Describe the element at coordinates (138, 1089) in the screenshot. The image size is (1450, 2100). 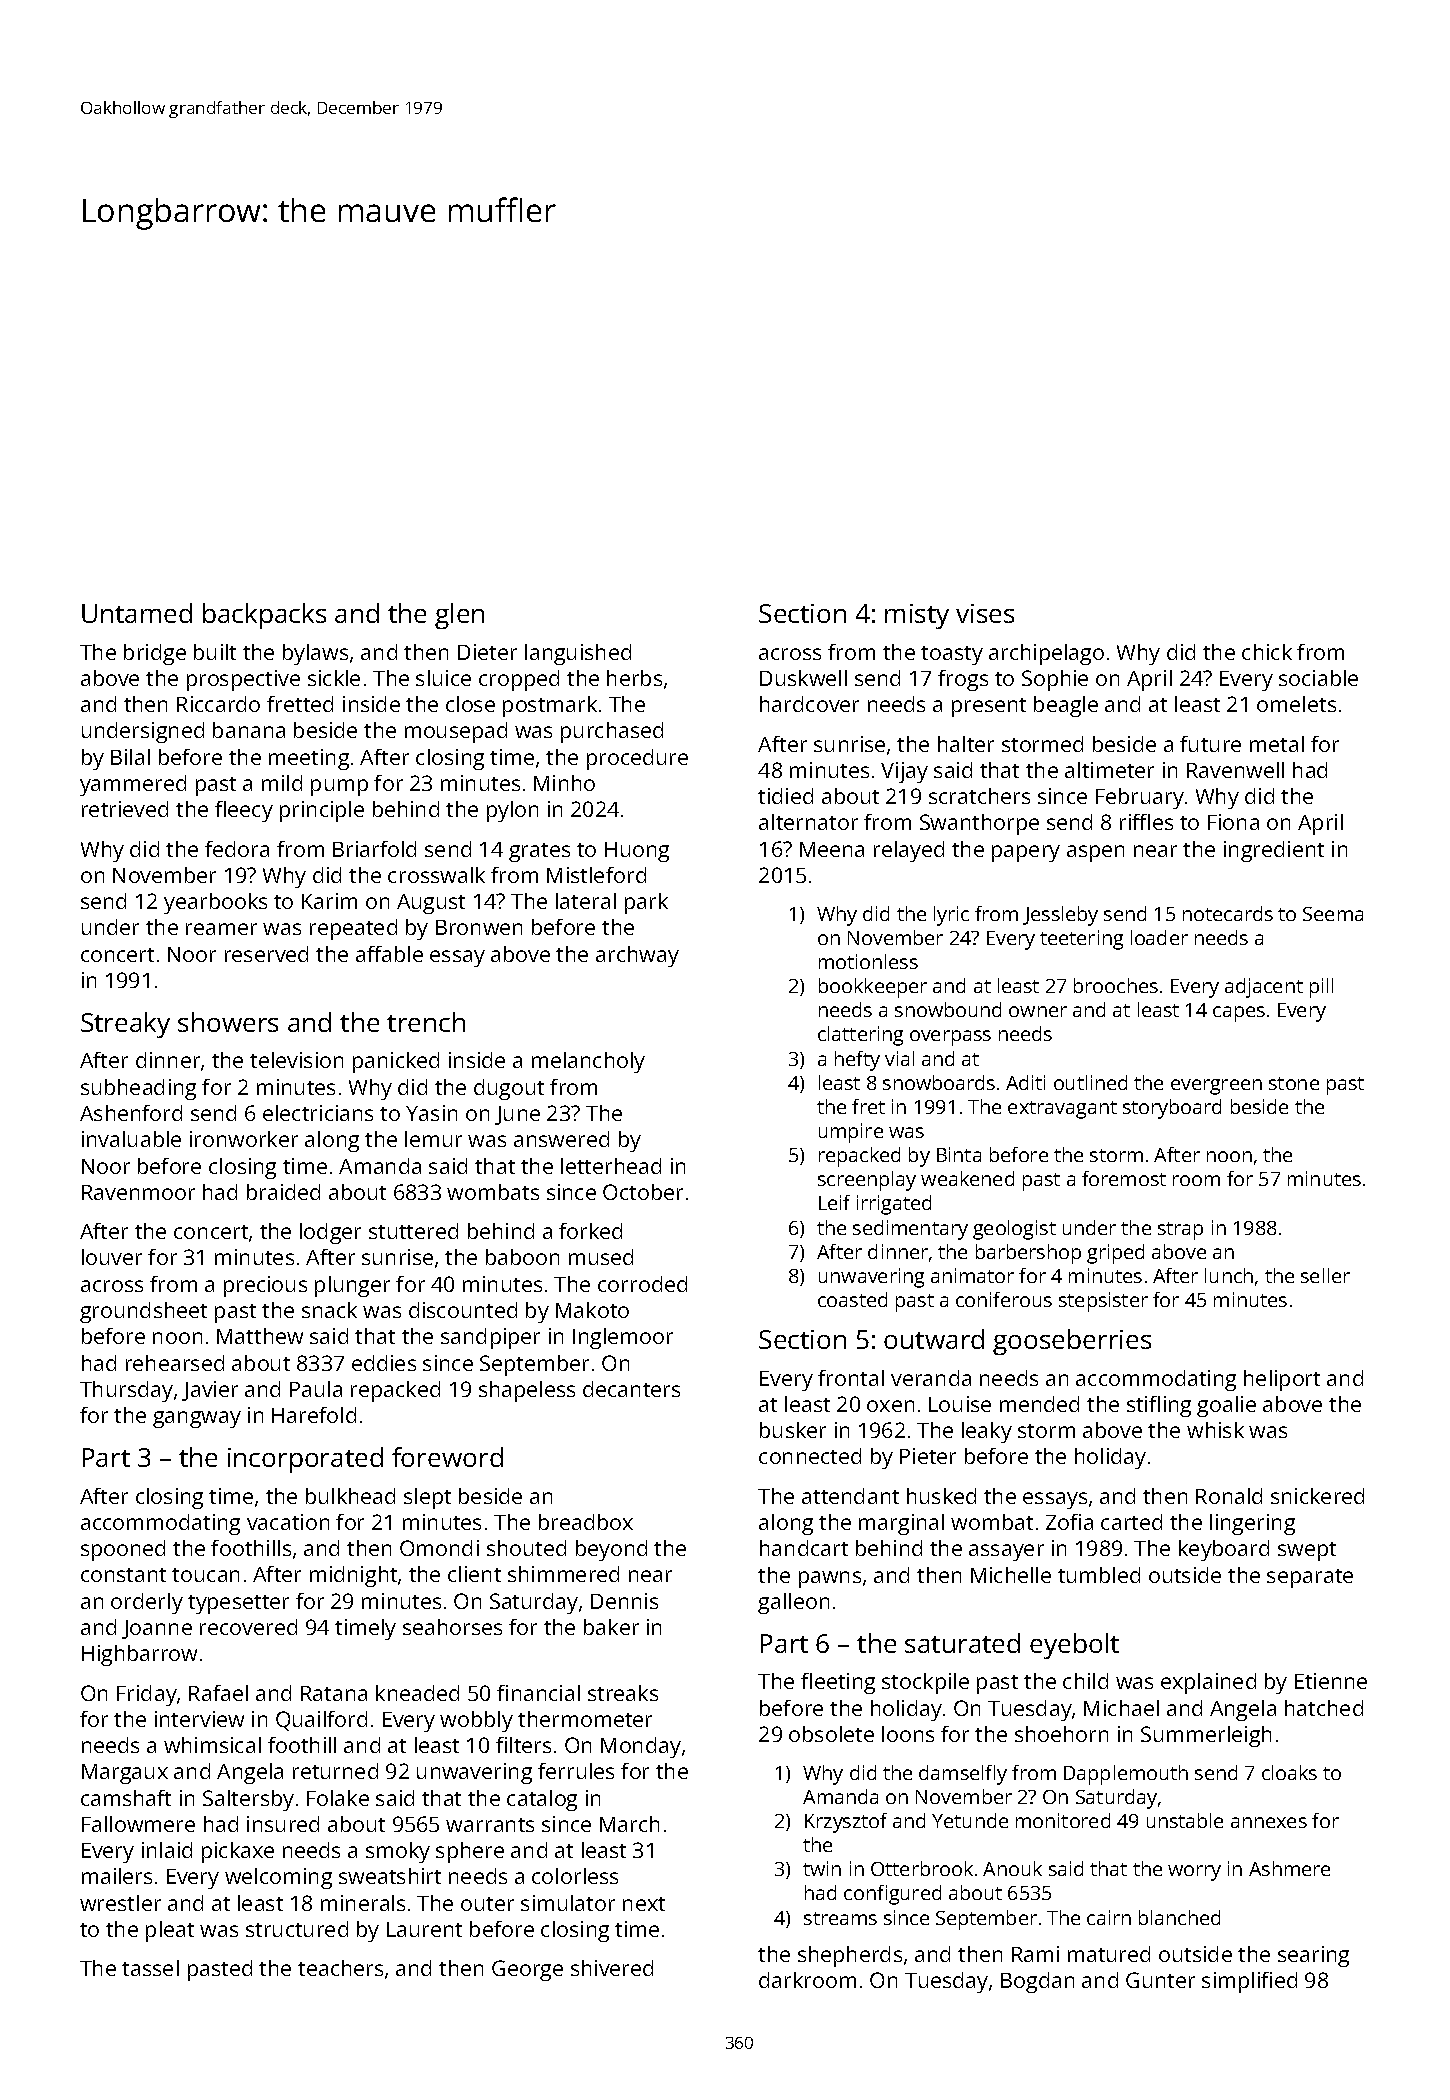
I see `subheading` at that location.
